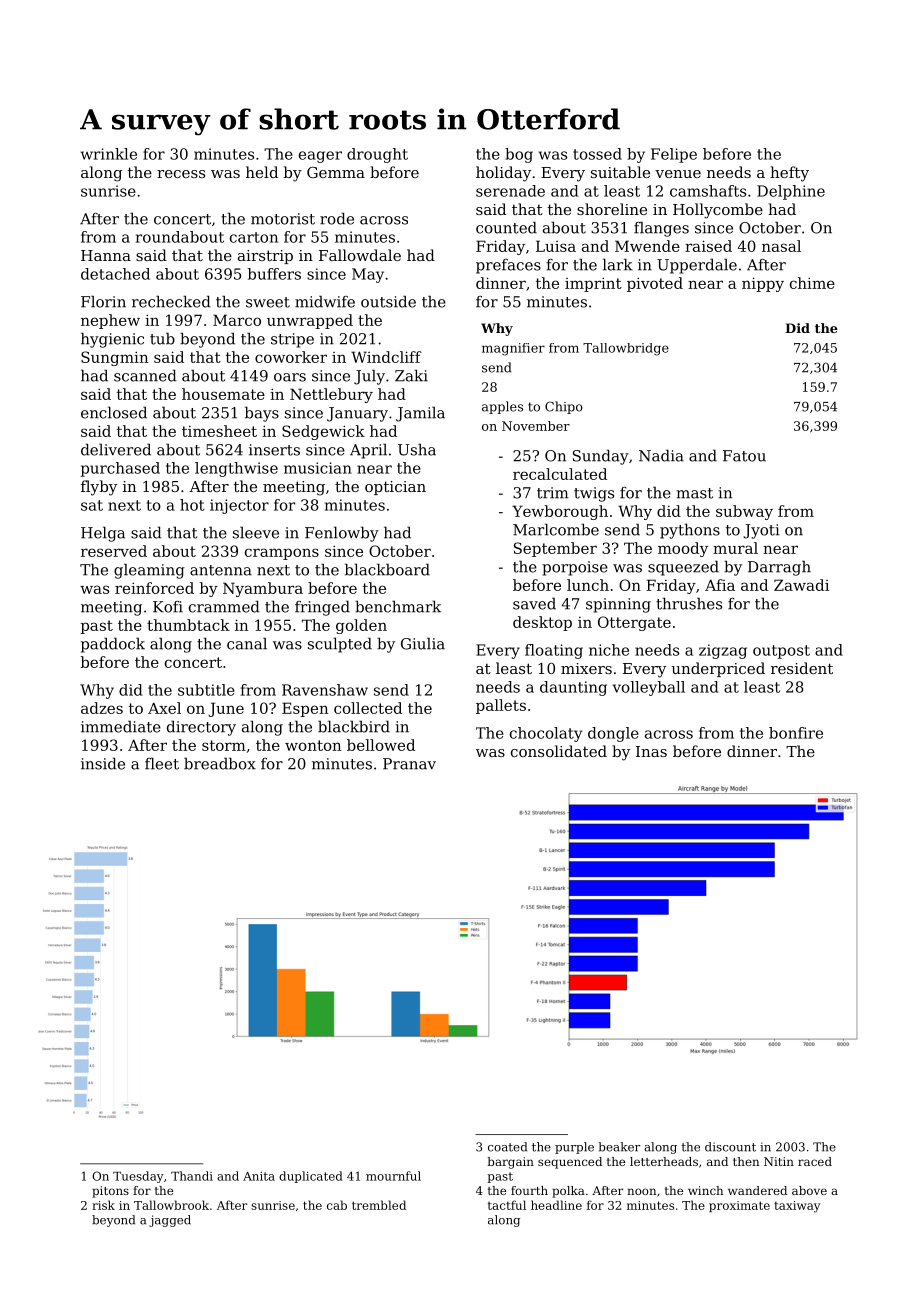  What do you see at coordinates (171, 301) in the document?
I see `rechecked` at bounding box center [171, 301].
